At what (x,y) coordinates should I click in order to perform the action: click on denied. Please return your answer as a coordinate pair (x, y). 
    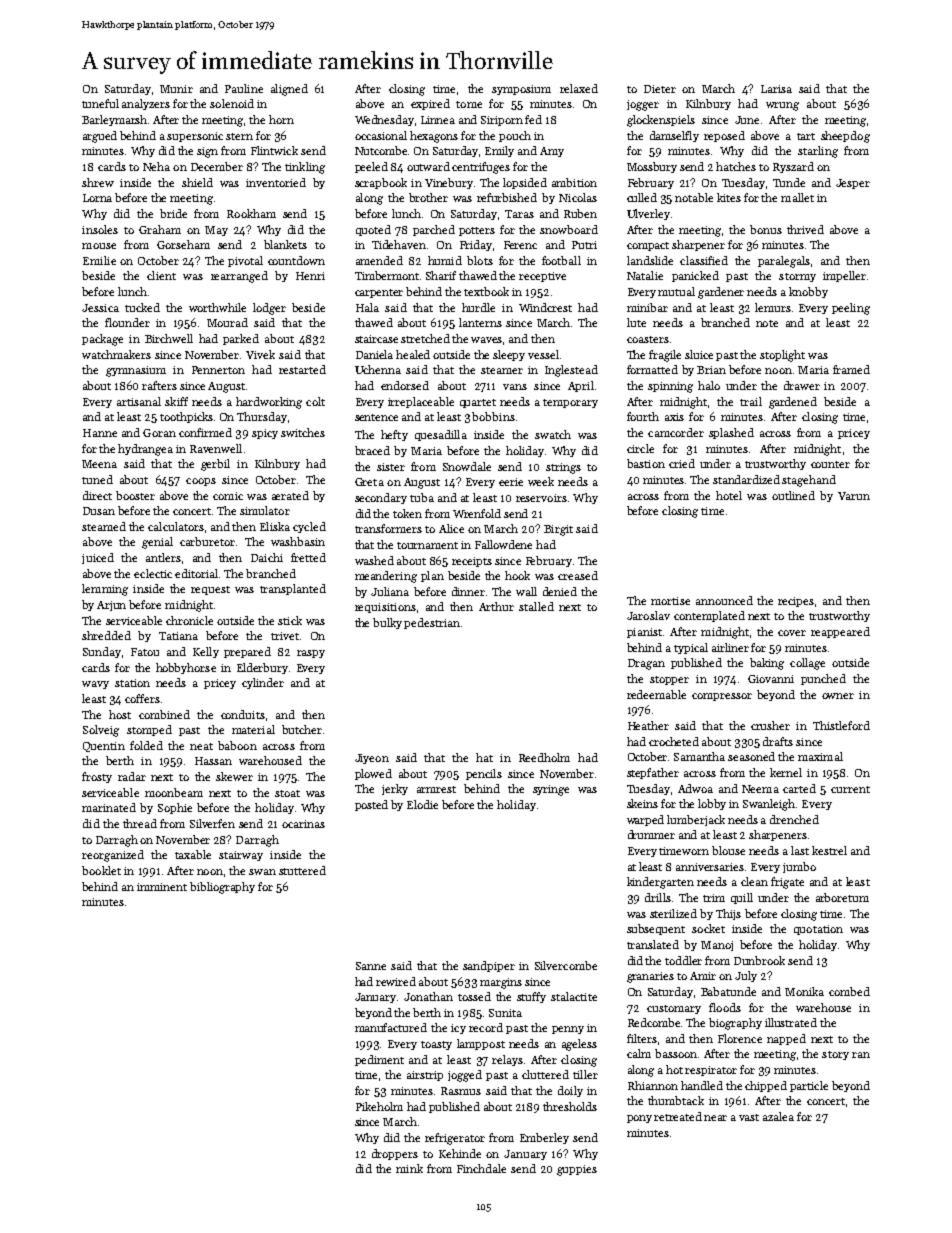
    Looking at the image, I should click on (560, 591).
